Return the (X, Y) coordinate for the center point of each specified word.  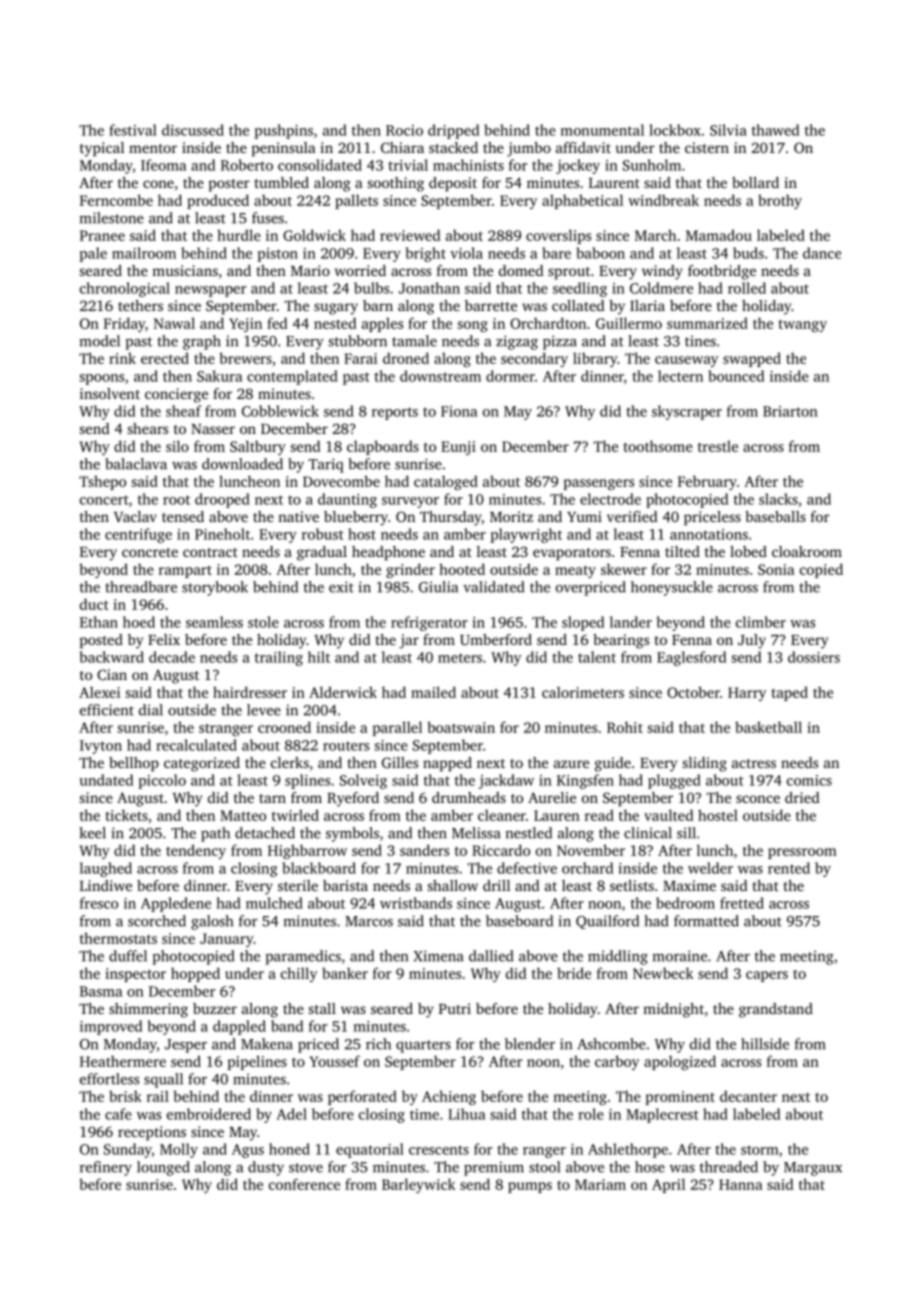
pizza (560, 342)
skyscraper (687, 412)
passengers (599, 484)
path (215, 834)
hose (650, 1167)
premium (494, 1168)
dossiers (814, 657)
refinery (106, 1168)
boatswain (461, 727)
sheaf (184, 411)
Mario (310, 270)
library (595, 359)
